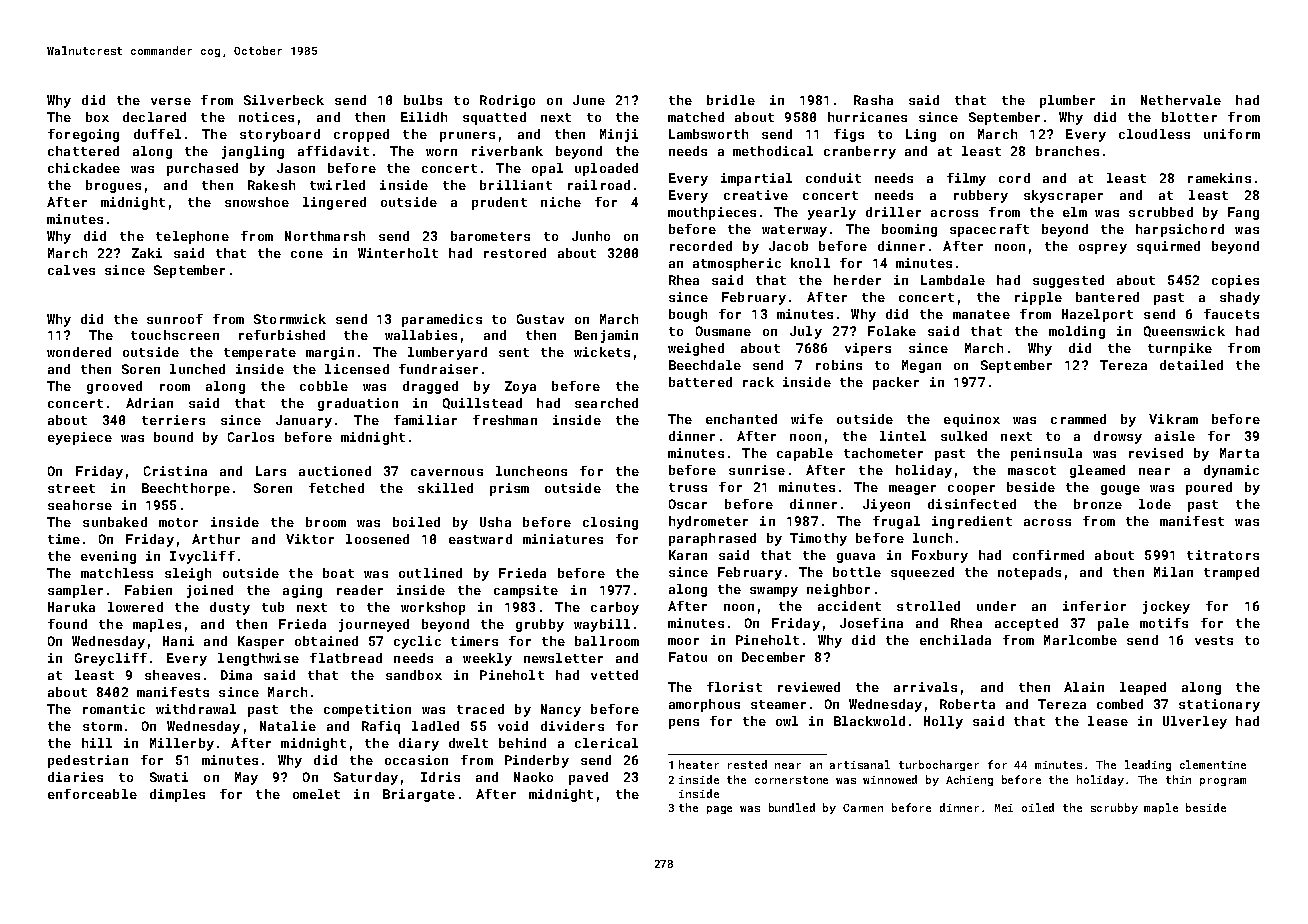 This screenshot has height=924, width=1308. Describe the element at coordinates (505, 420) in the screenshot. I see `freshman` at that location.
